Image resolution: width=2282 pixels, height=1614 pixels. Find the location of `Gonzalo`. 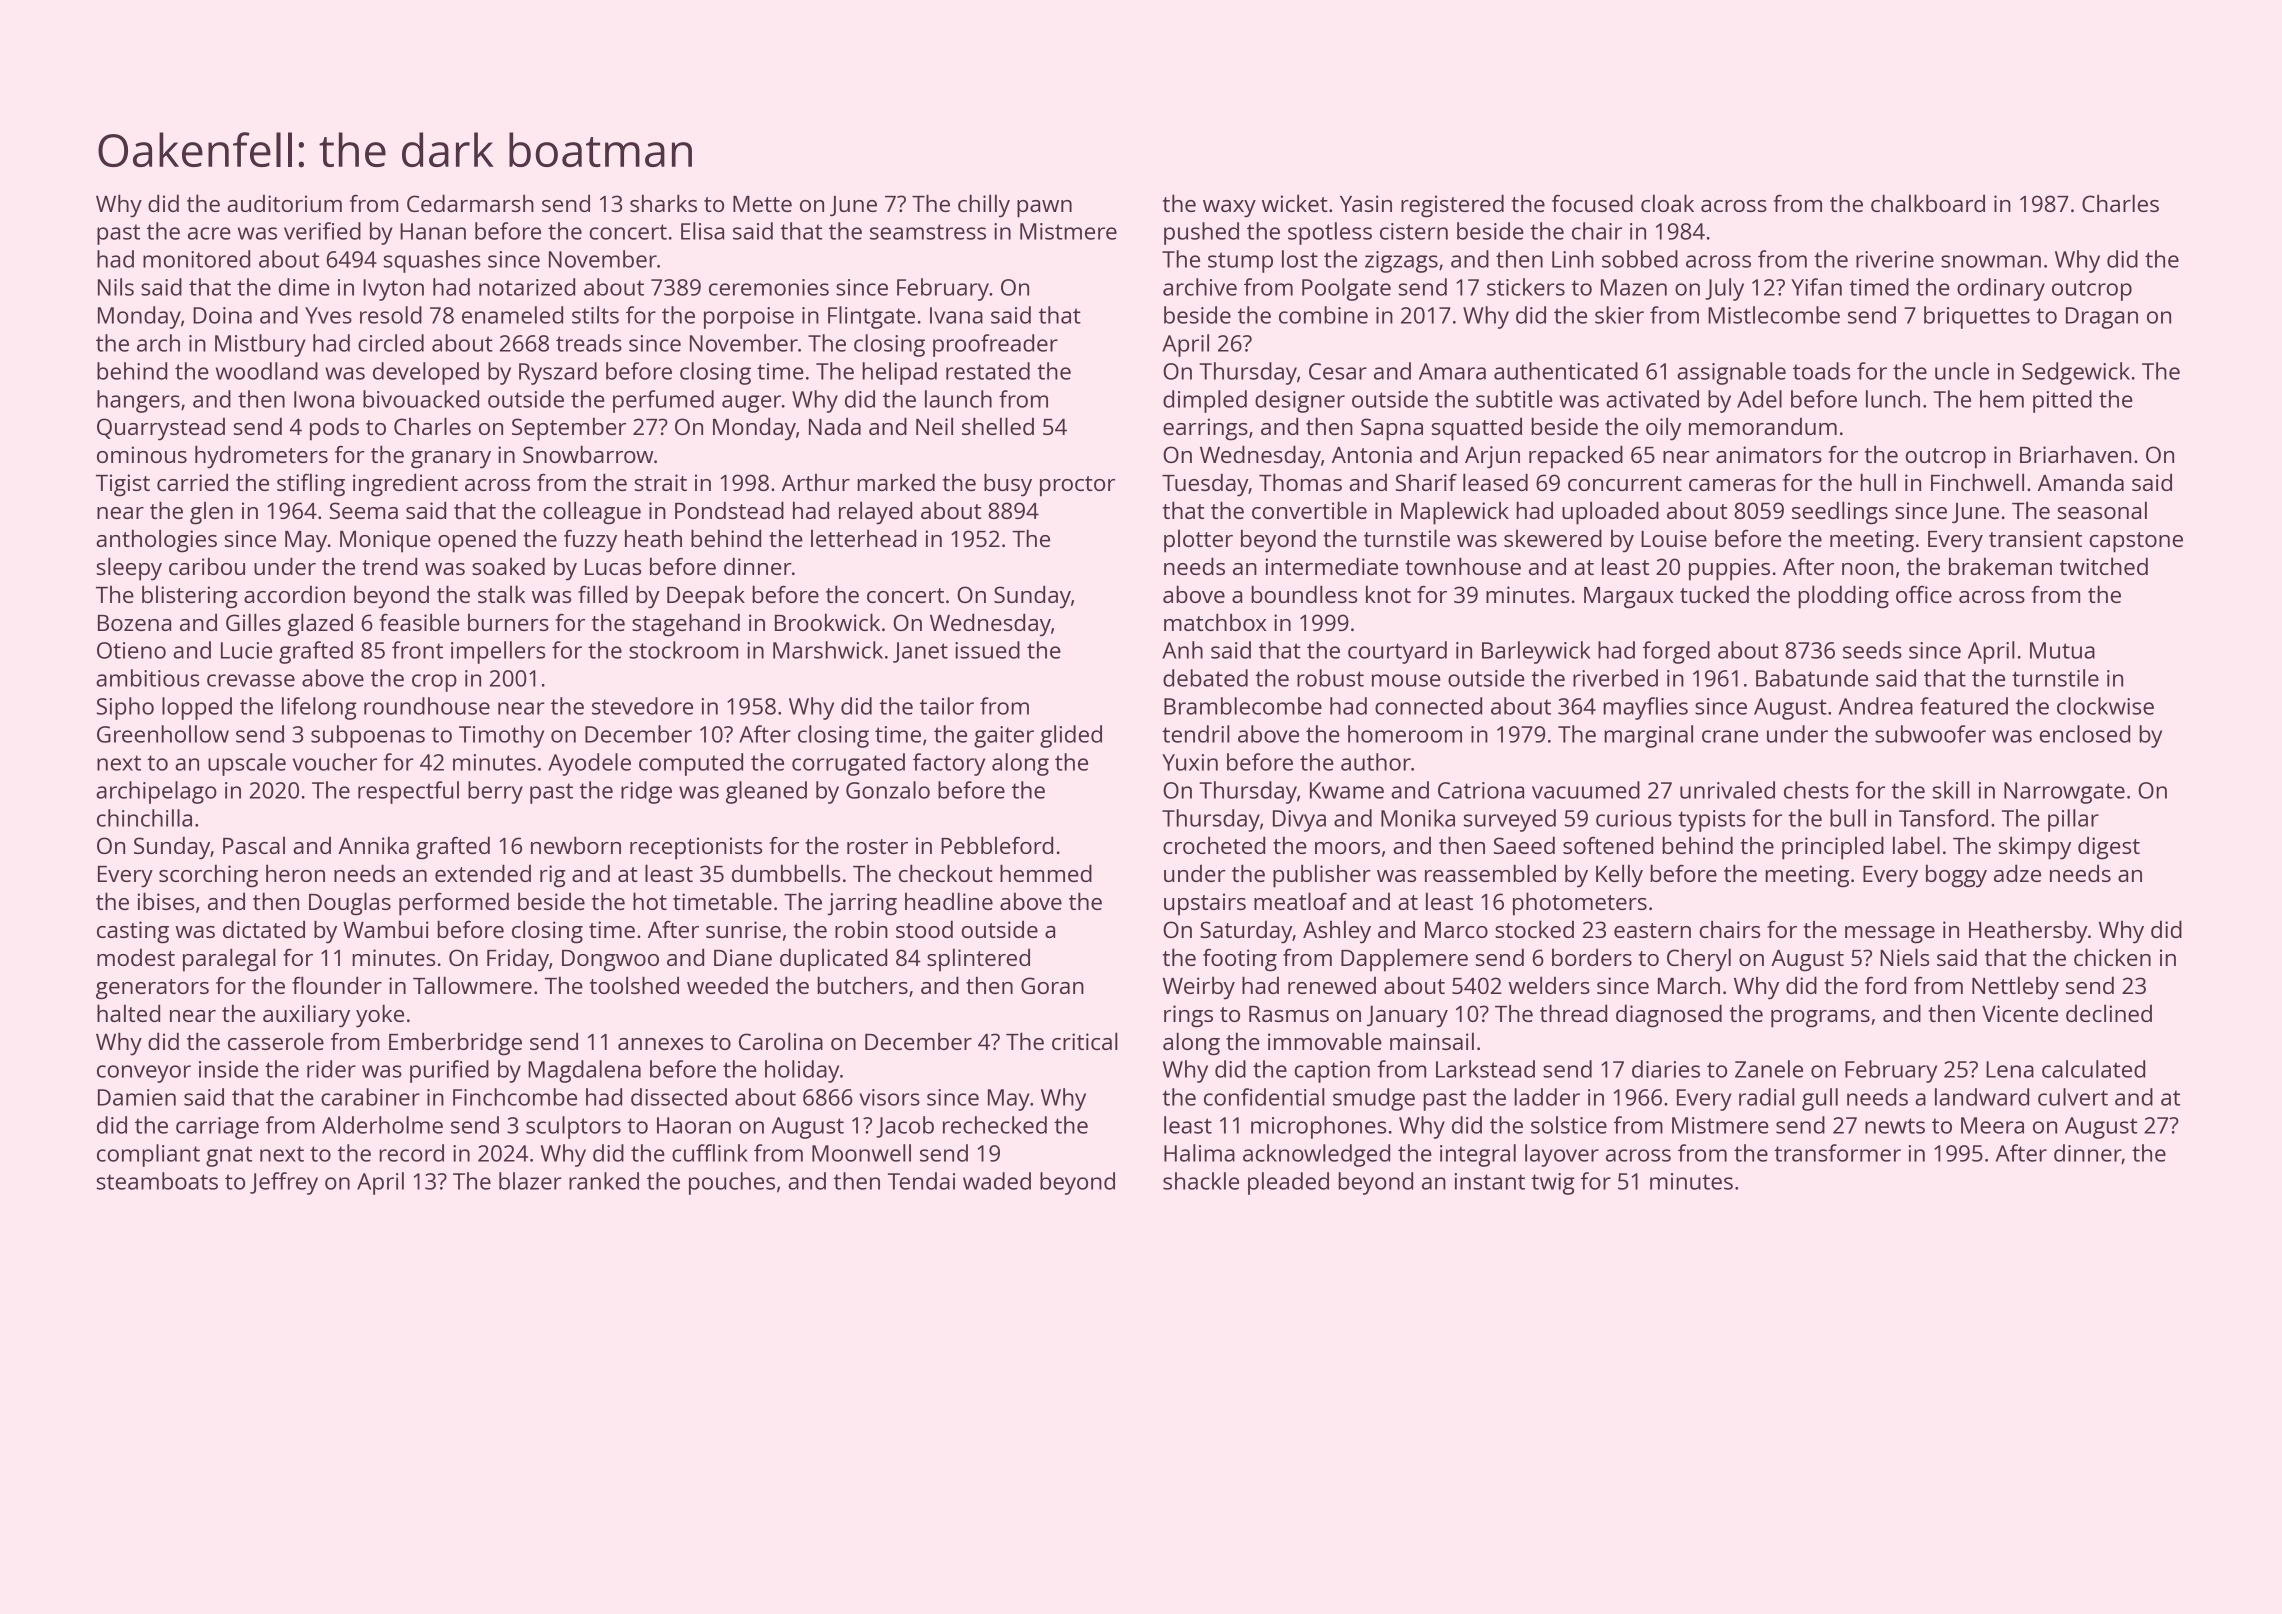

Gonzalo is located at coordinates (888, 790).
